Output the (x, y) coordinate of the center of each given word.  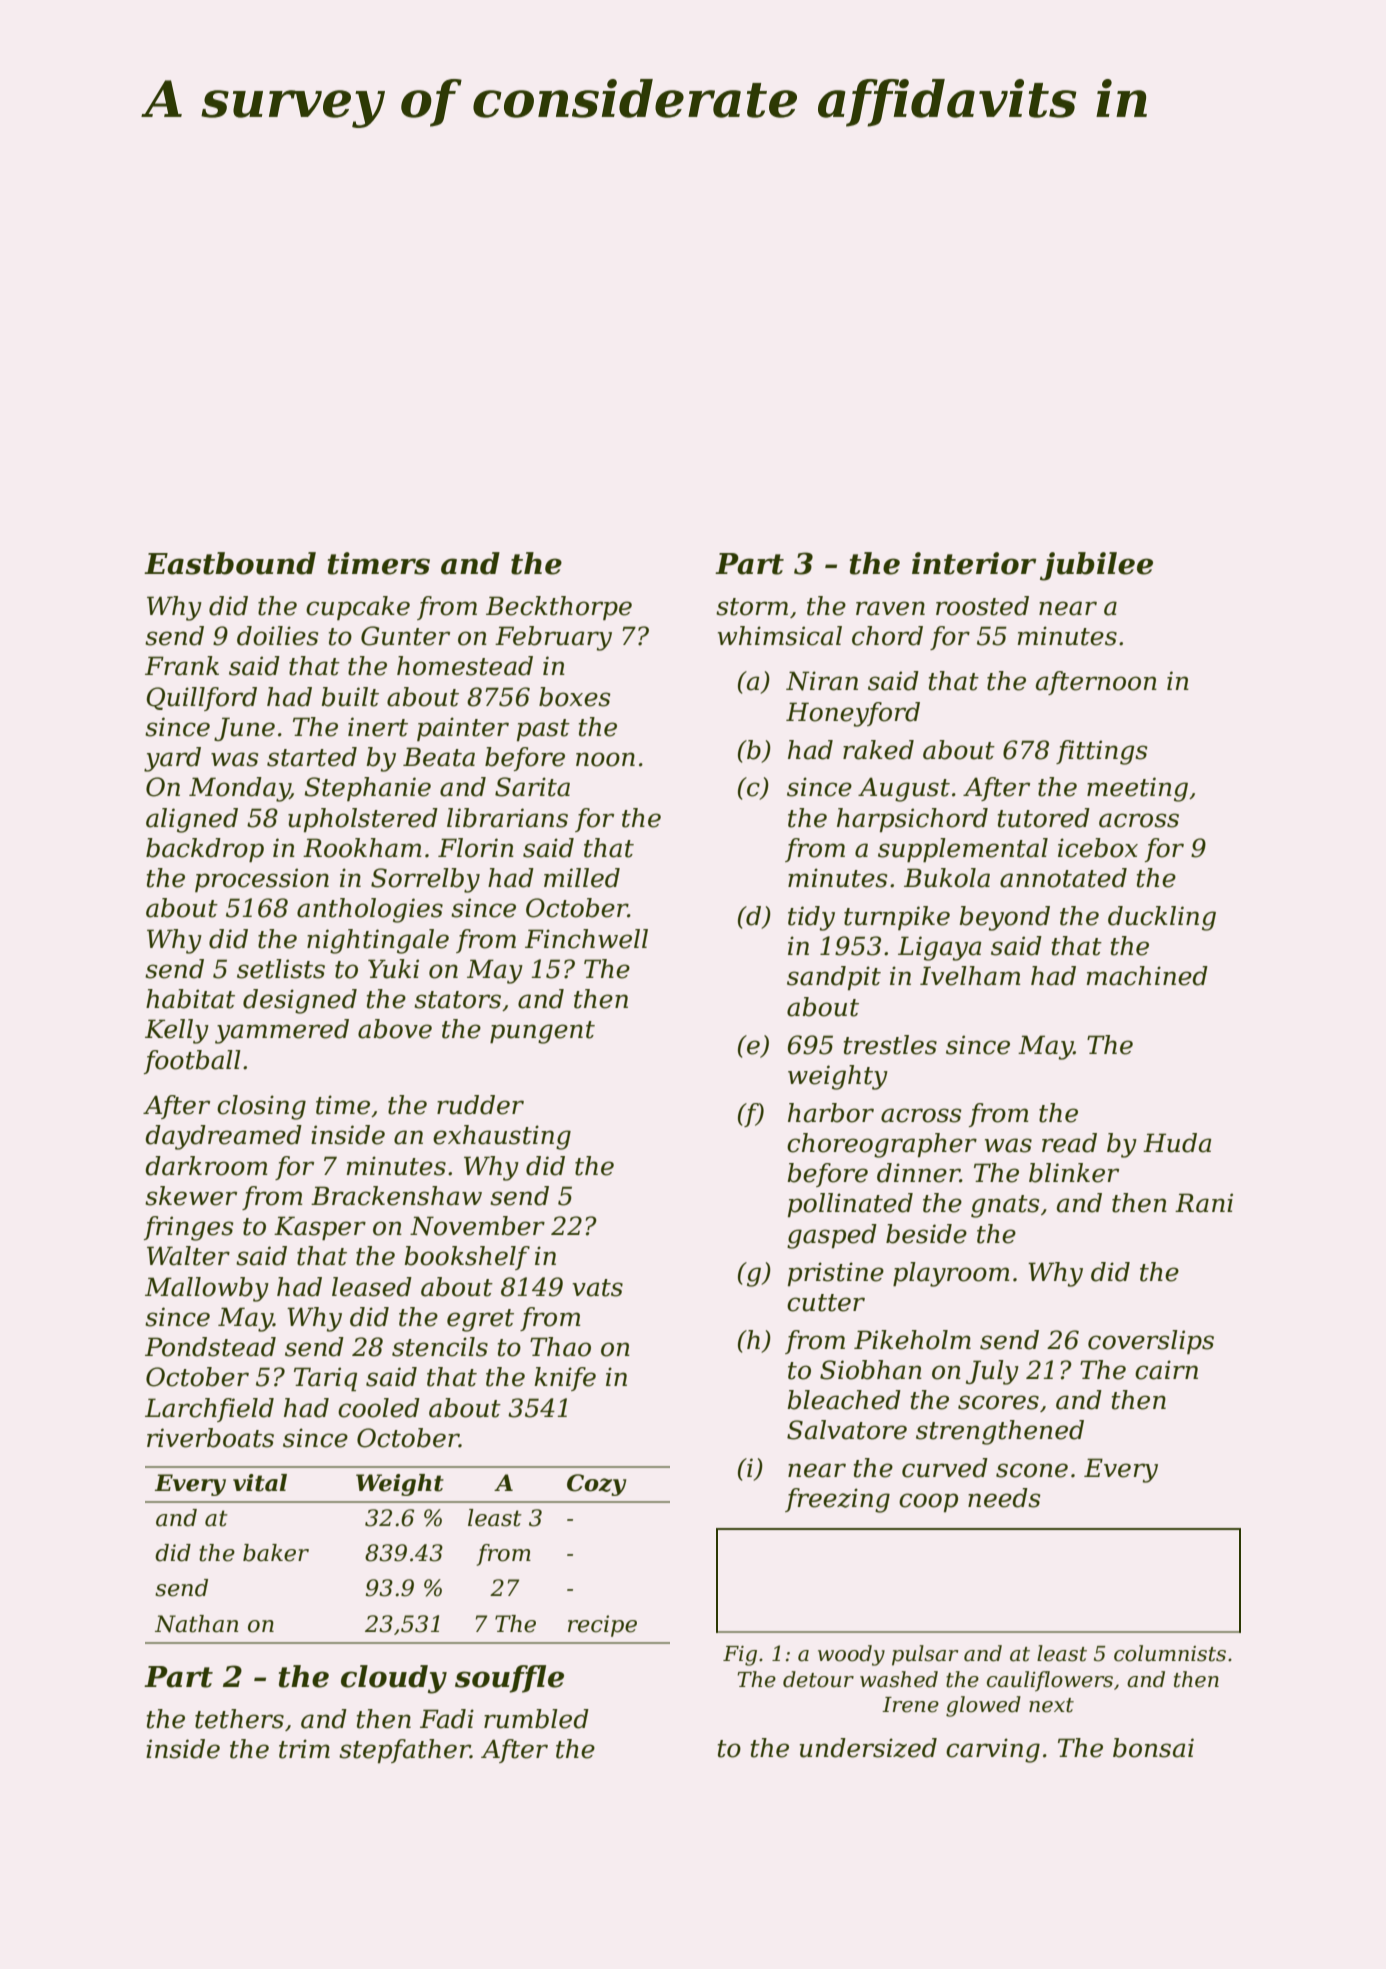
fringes (189, 1228)
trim (304, 1749)
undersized (868, 1748)
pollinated (850, 1205)
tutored (1044, 818)
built (350, 697)
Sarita (532, 787)
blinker (1074, 1173)
